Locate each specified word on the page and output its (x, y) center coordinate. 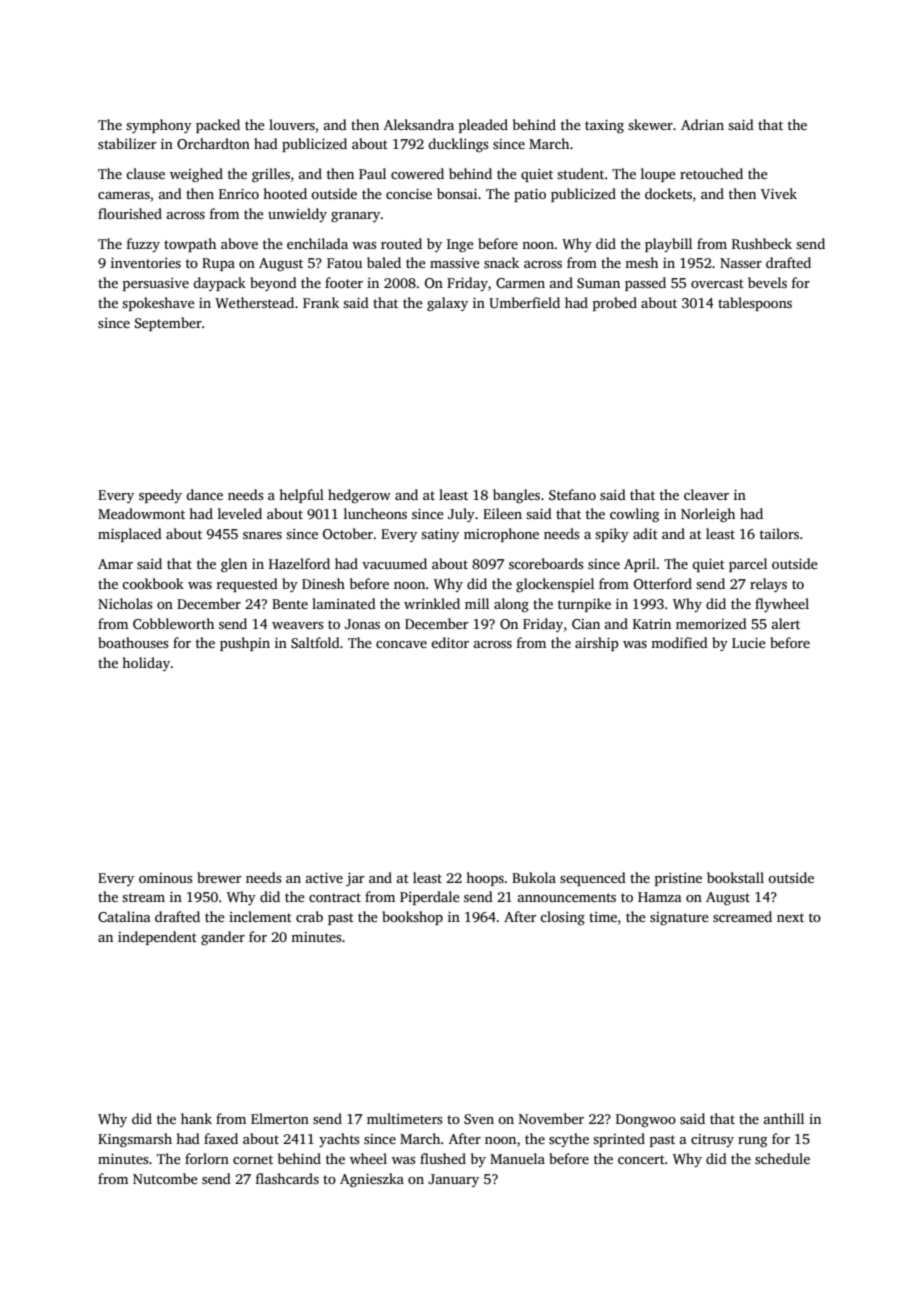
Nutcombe (165, 1178)
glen (234, 565)
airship (597, 644)
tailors (779, 533)
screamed (742, 916)
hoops (485, 879)
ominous (165, 878)
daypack (219, 284)
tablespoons (755, 304)
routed (401, 243)
